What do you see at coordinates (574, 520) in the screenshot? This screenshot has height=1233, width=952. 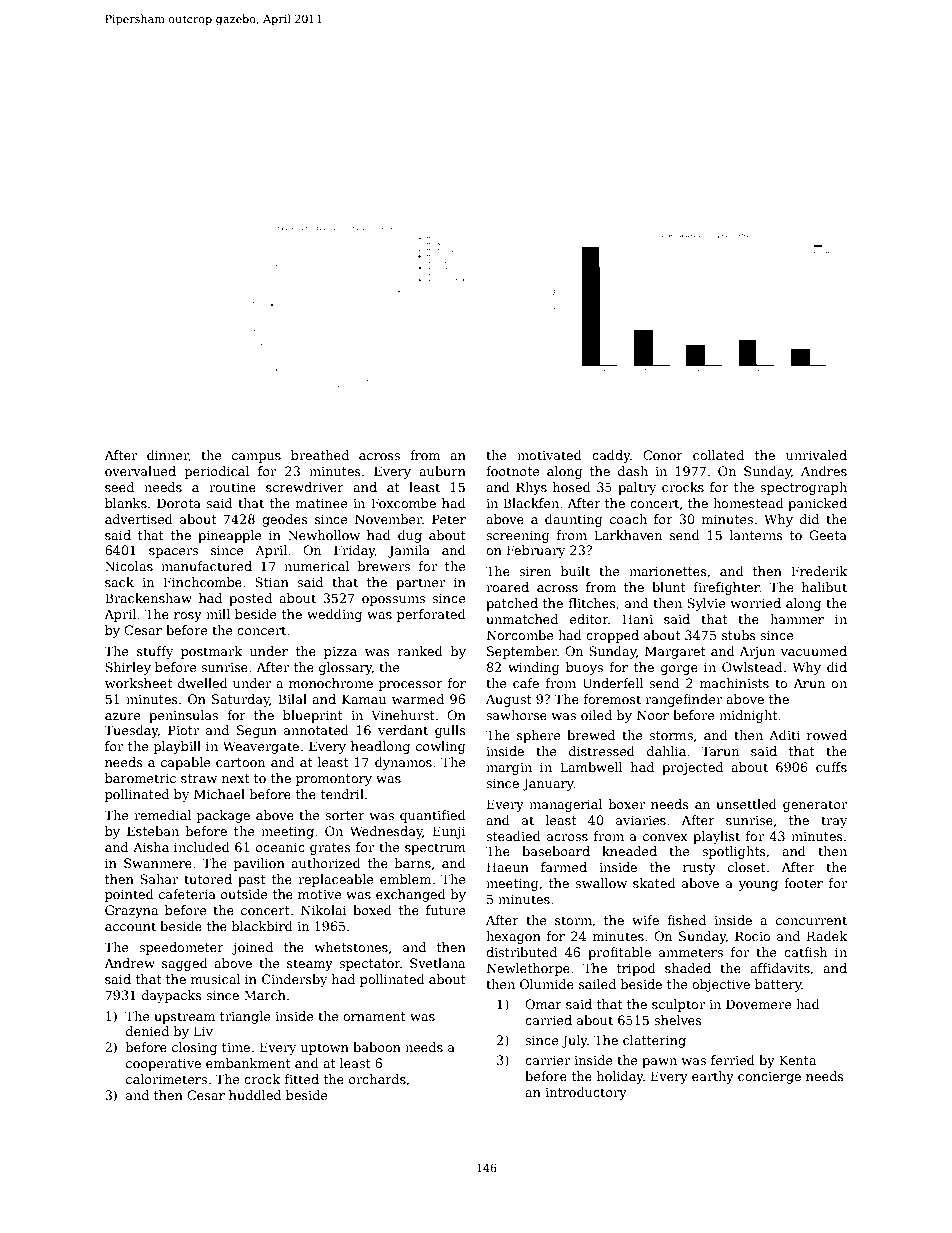 I see `daunting` at bounding box center [574, 520].
